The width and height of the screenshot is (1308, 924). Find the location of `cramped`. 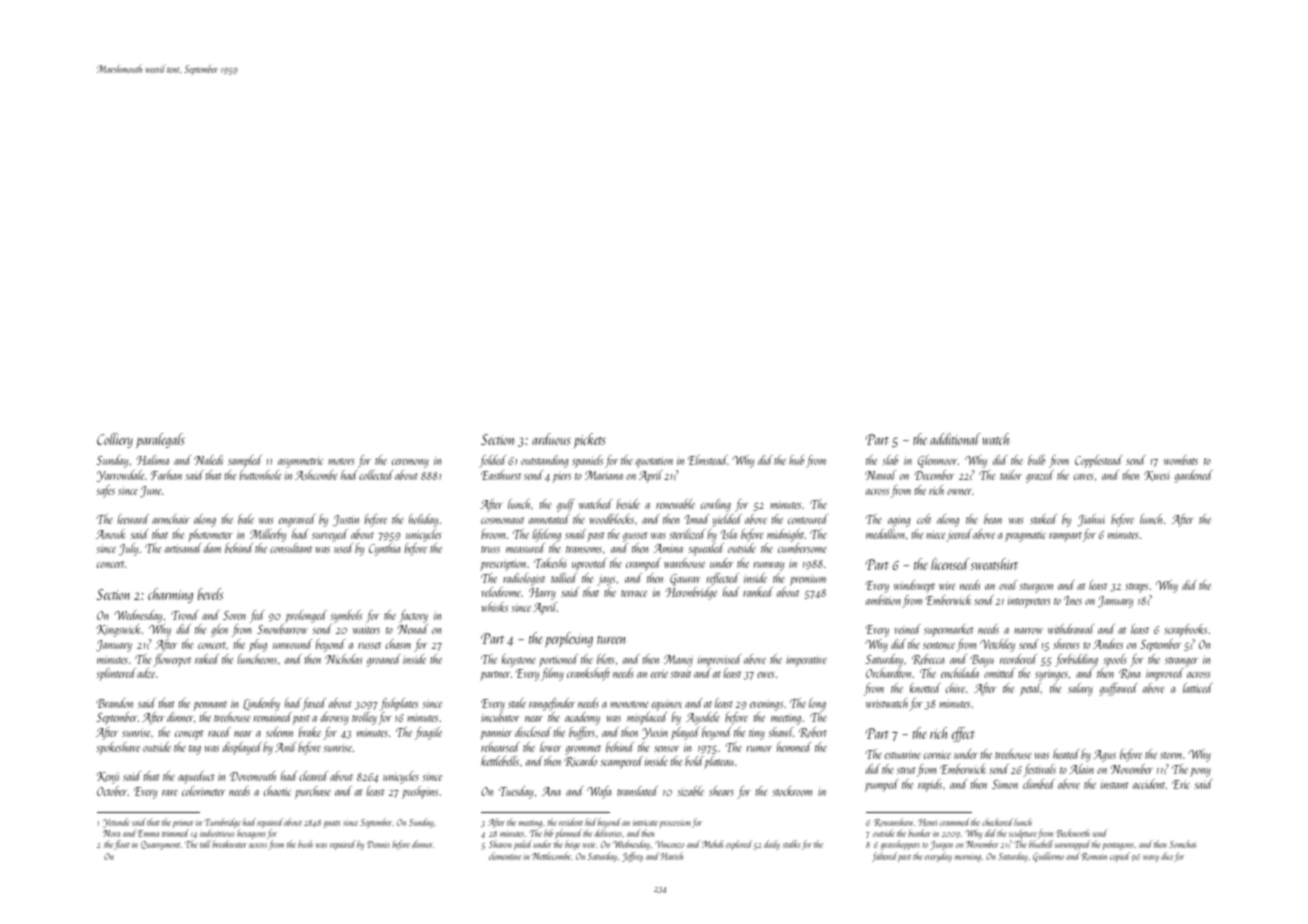

cramped is located at coordinates (643, 564).
